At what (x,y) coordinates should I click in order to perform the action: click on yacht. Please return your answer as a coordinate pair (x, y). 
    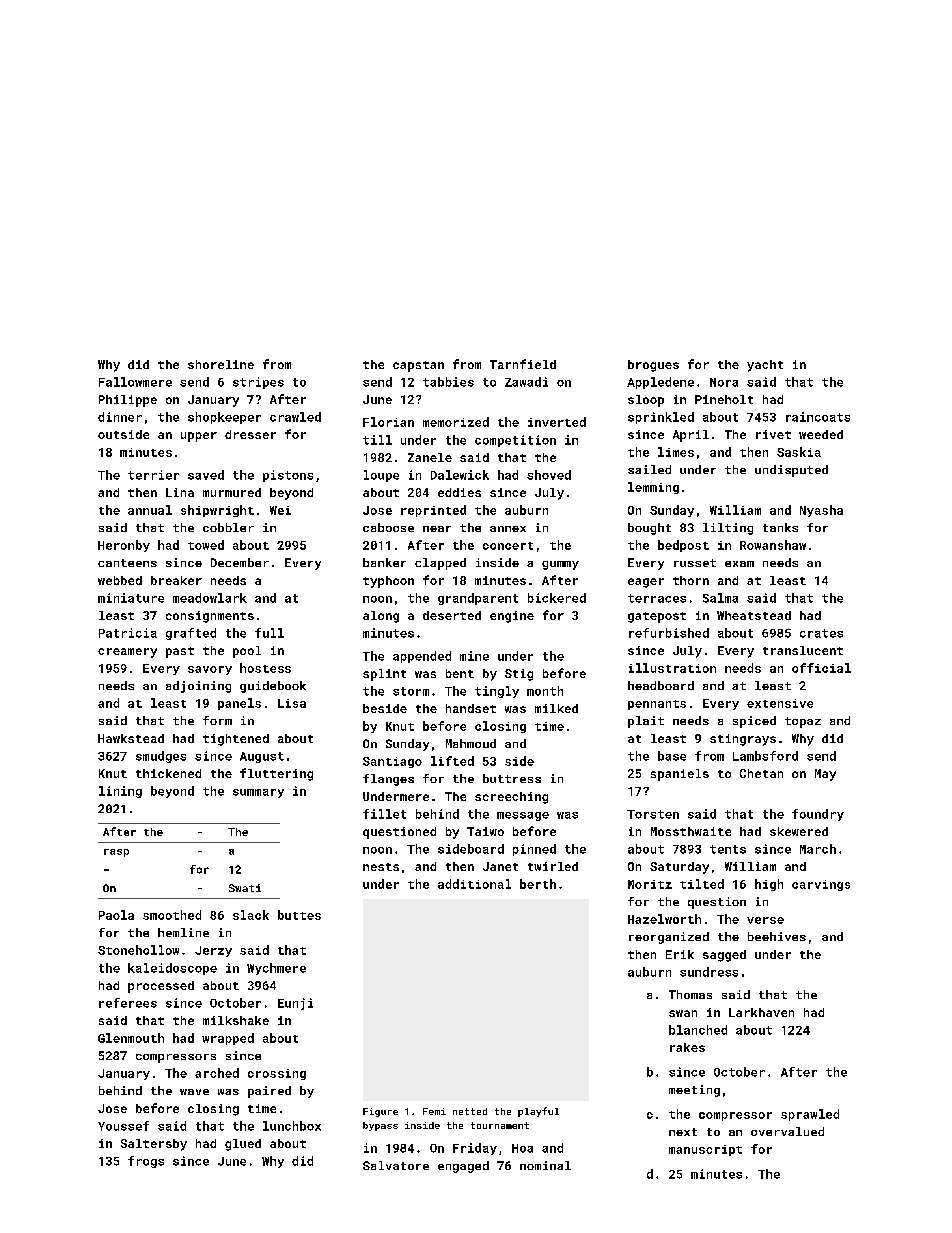
    Looking at the image, I should click on (765, 366).
